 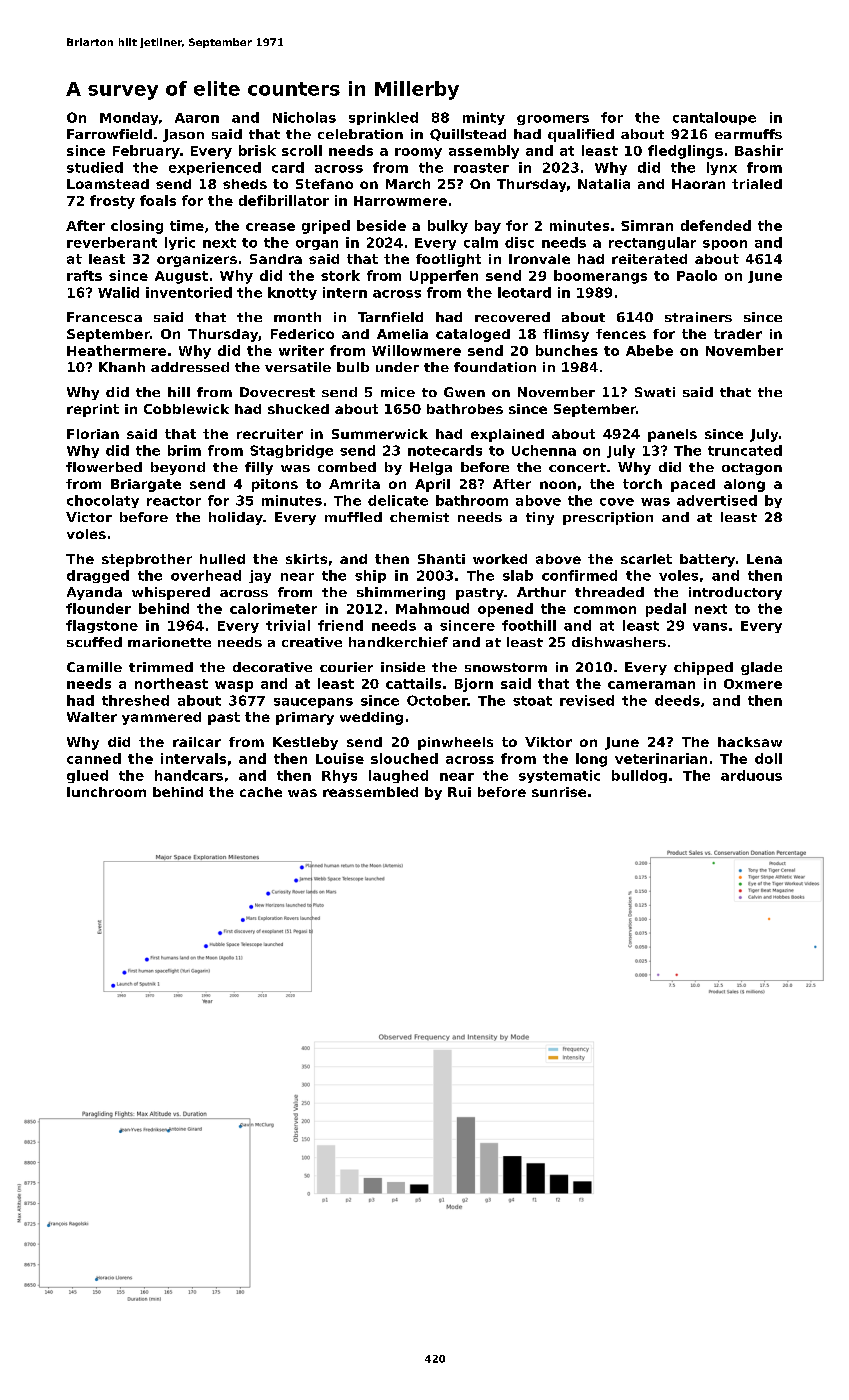 I want to click on handcars, so click(x=189, y=775).
